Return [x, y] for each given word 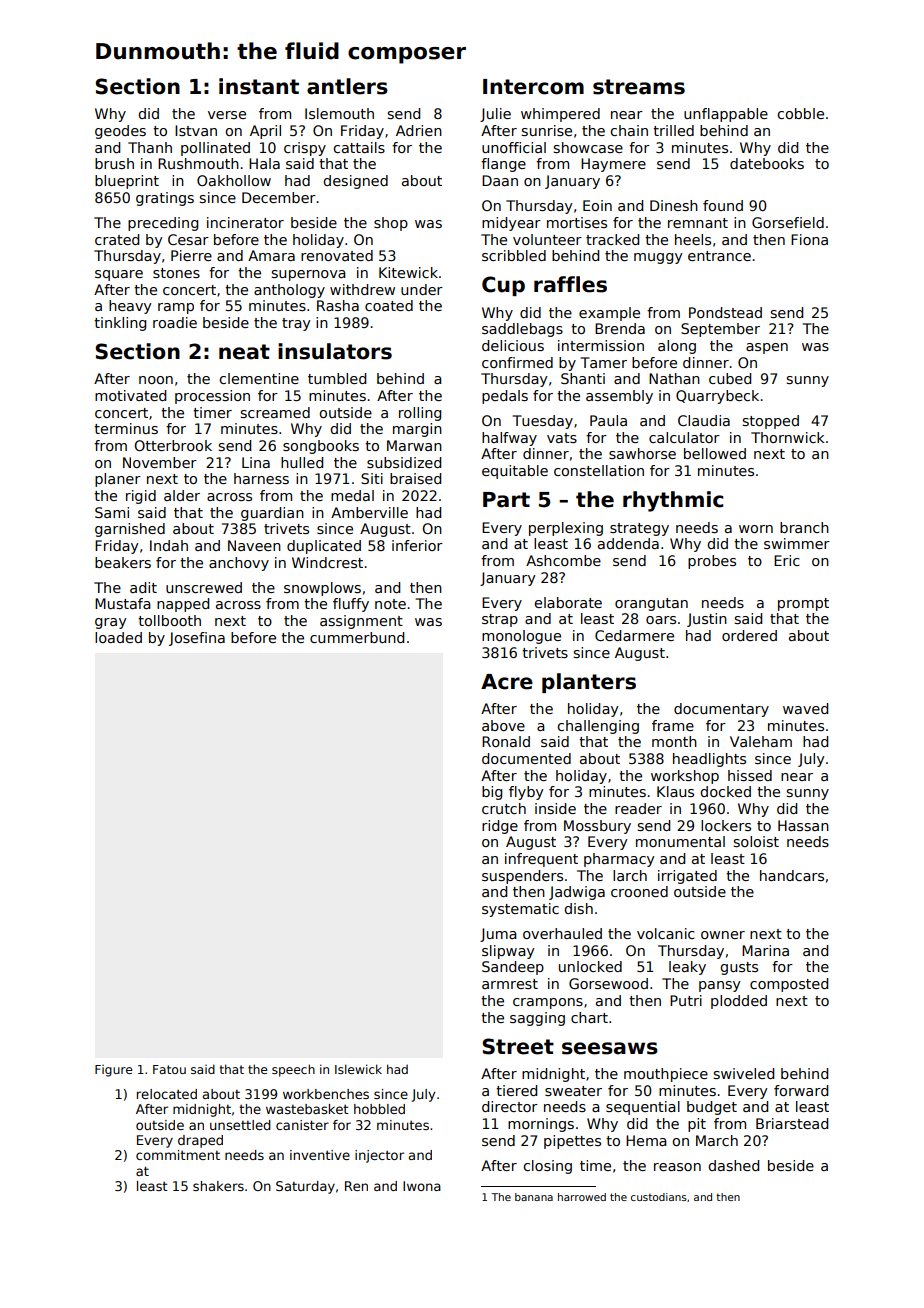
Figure [114, 1071]
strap [500, 620]
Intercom [533, 87]
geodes [120, 132]
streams [639, 87]
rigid [141, 497]
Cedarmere [634, 635]
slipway [508, 952]
